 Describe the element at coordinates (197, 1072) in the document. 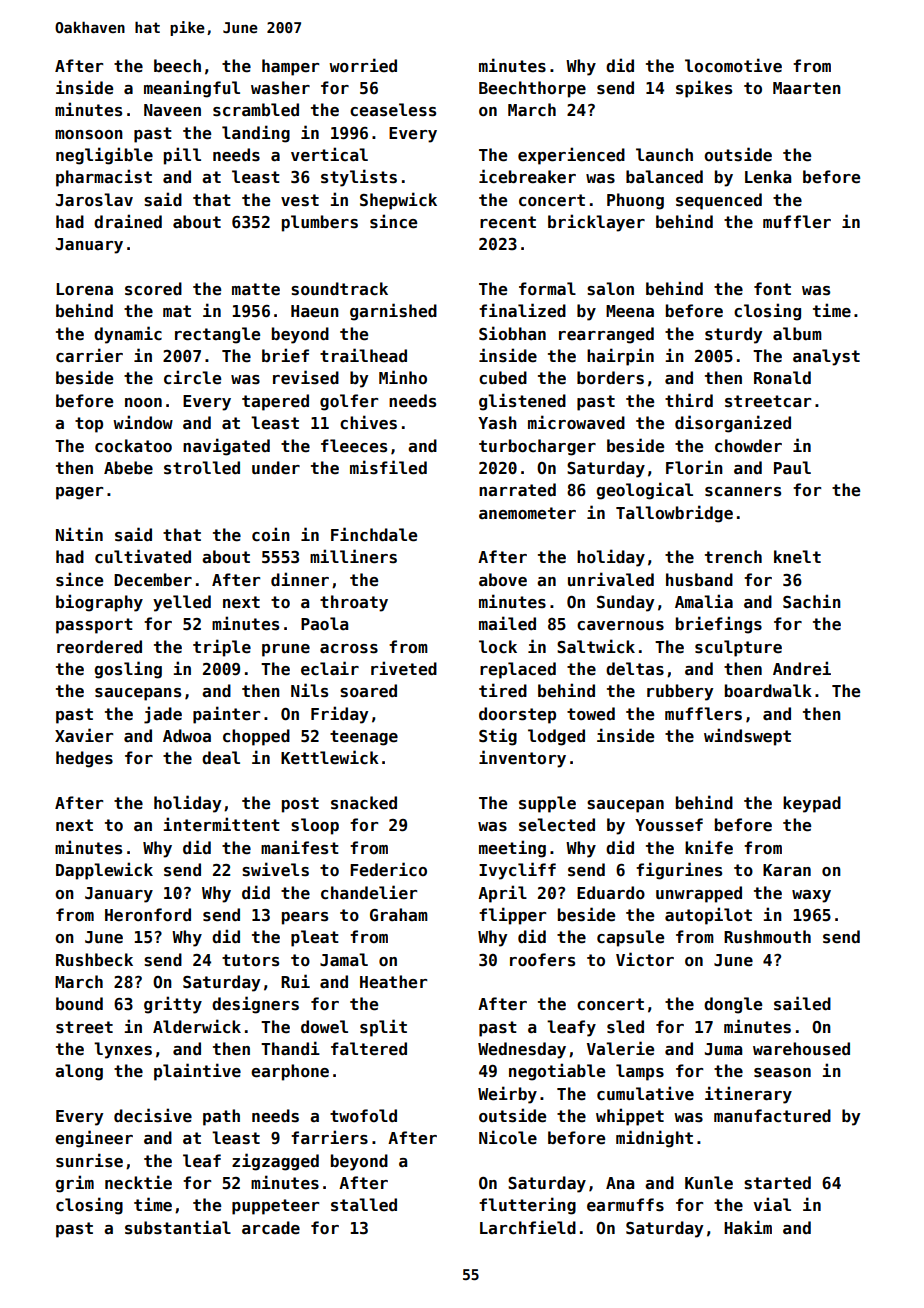

I see `plaintive` at that location.
